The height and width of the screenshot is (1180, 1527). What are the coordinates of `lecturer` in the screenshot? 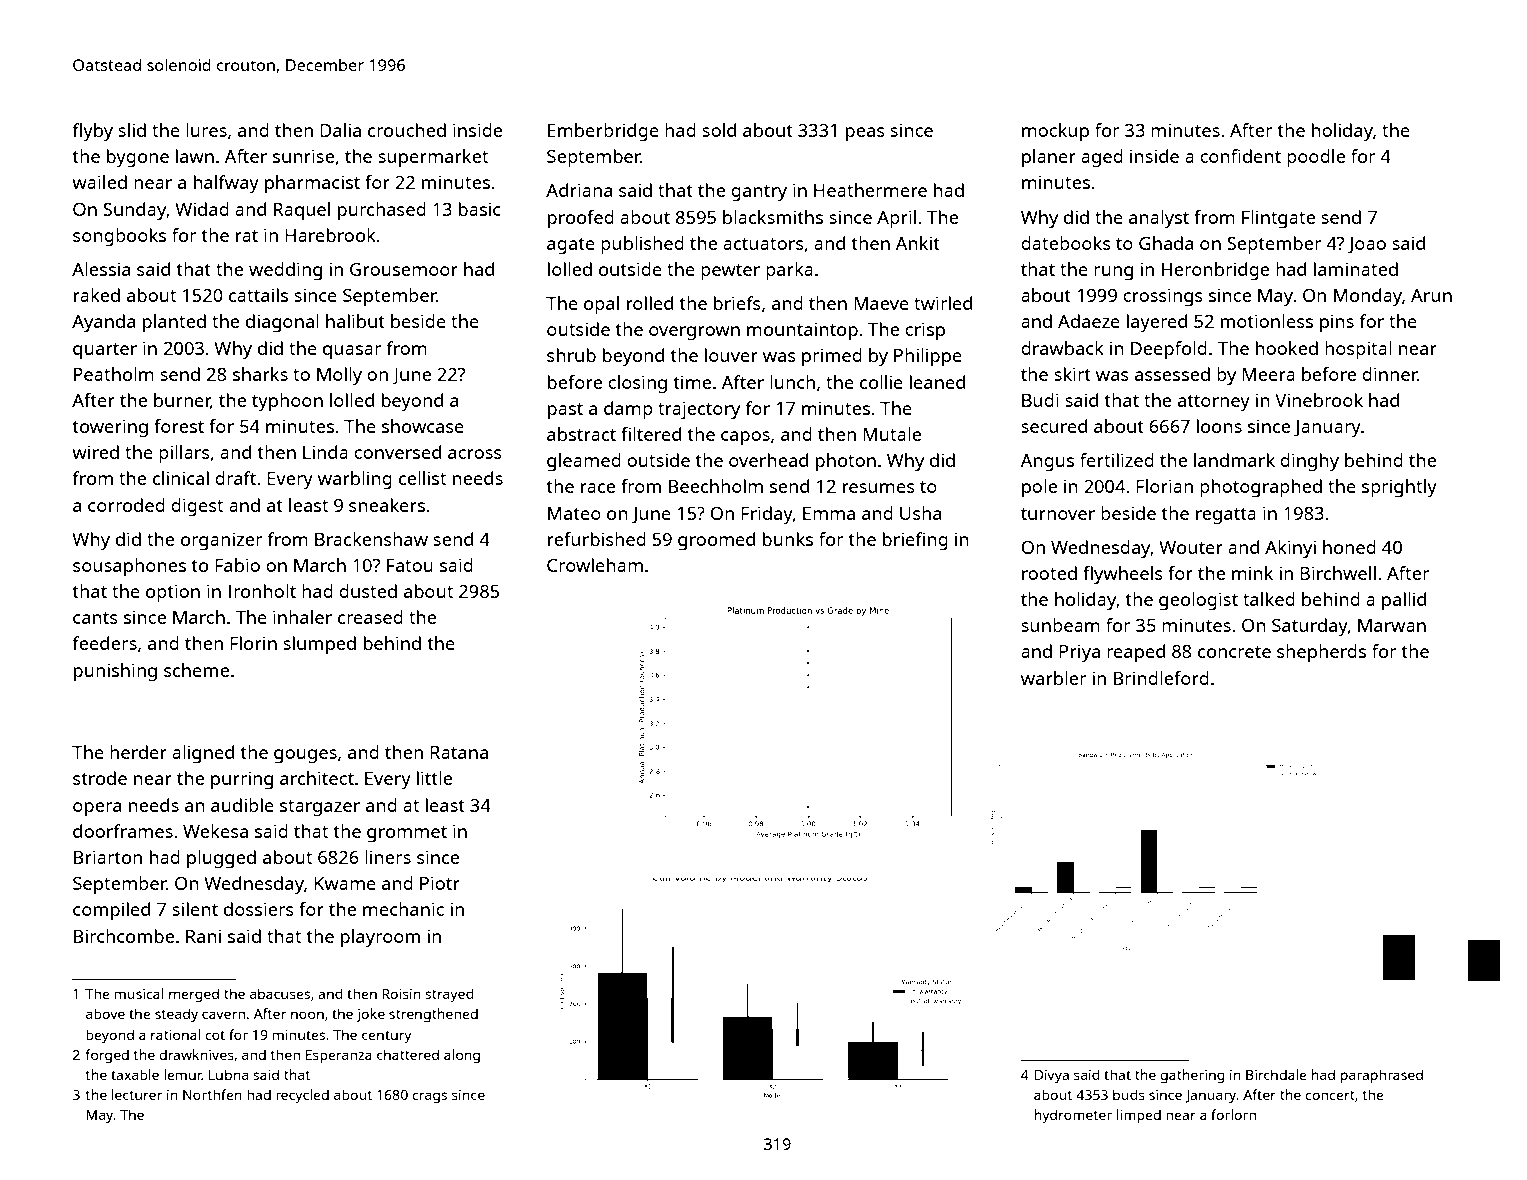 It's located at (137, 1094).
